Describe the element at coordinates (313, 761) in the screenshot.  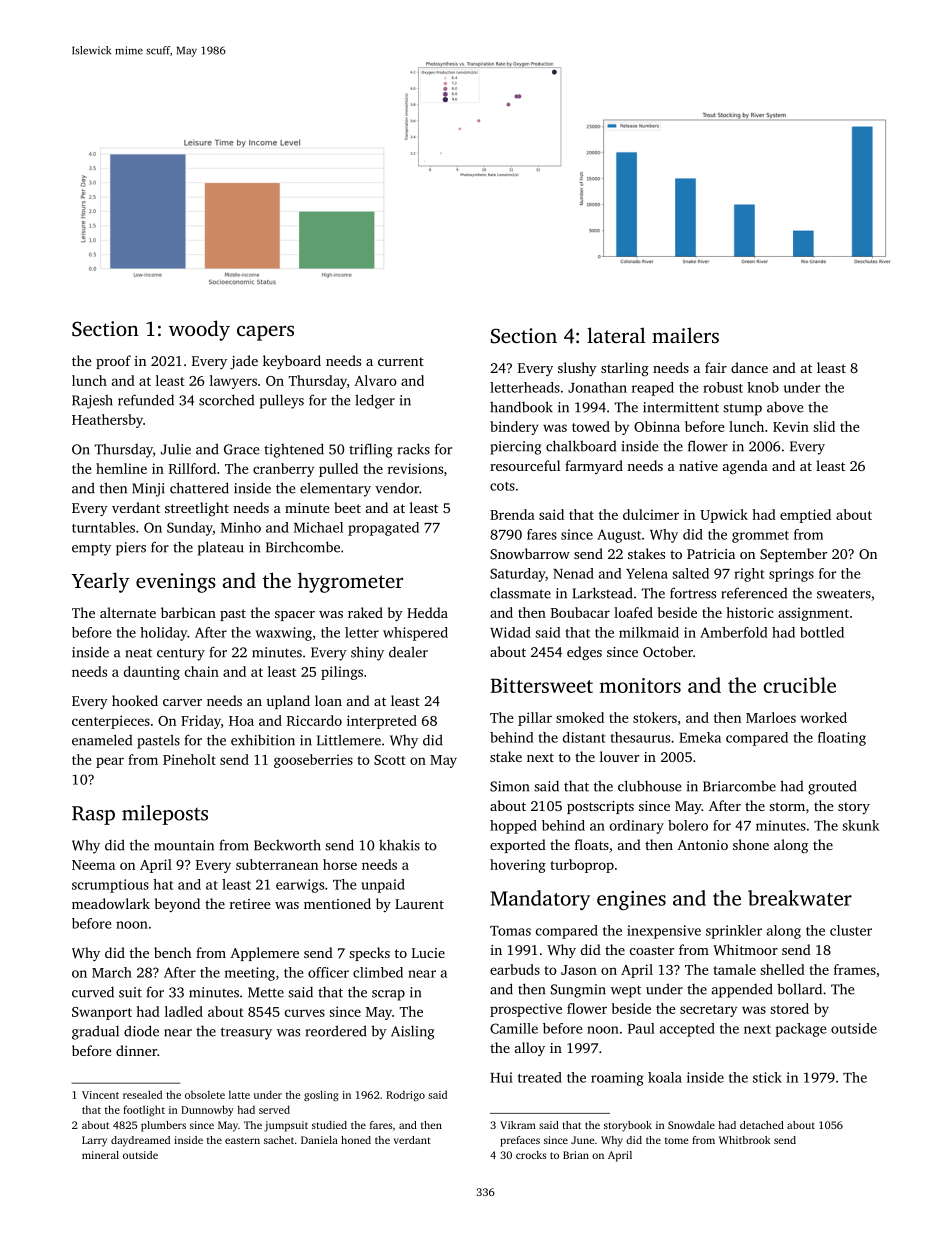
I see `gooseberries` at that location.
